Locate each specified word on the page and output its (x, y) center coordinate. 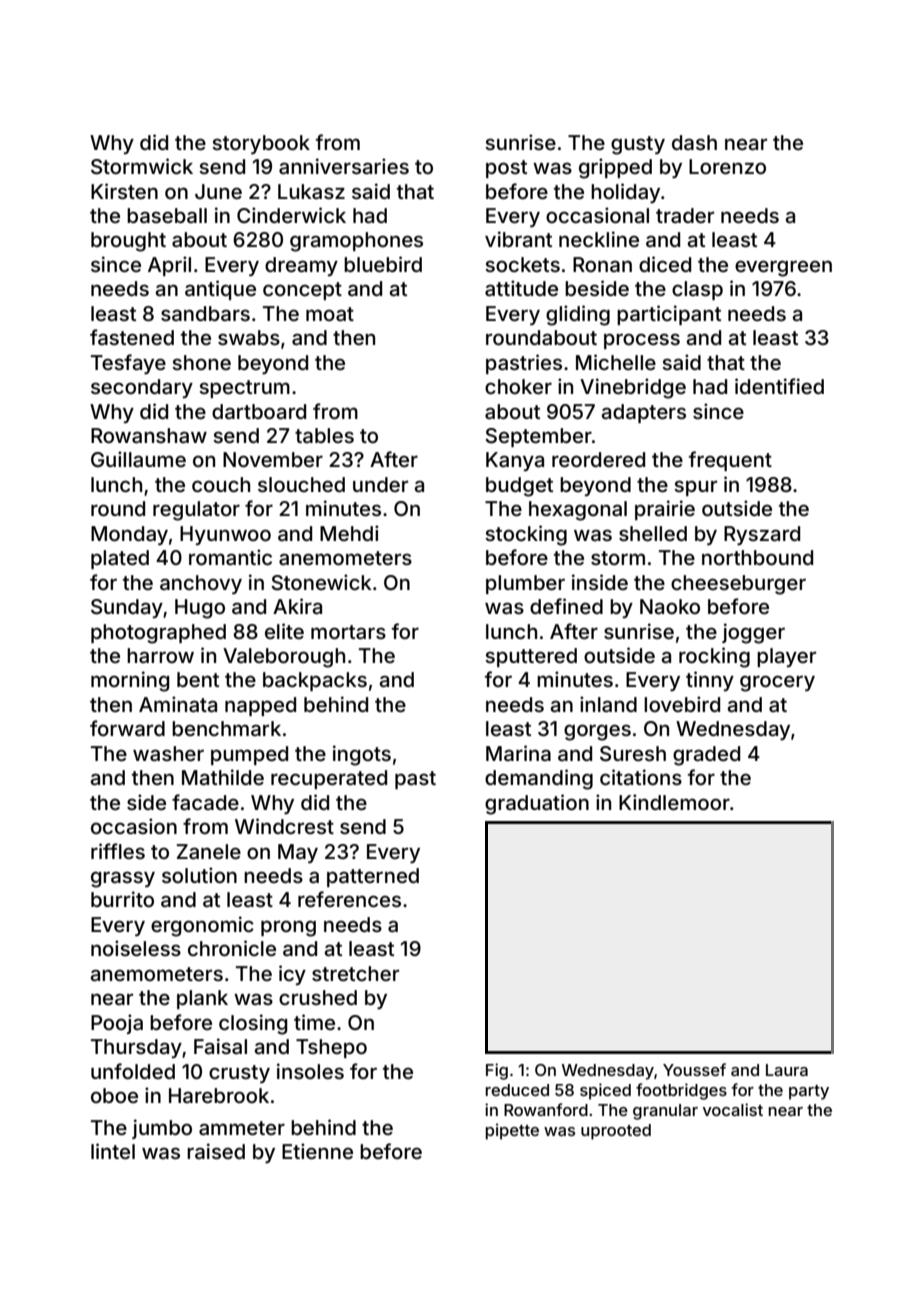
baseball (167, 215)
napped (260, 706)
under (380, 484)
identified (779, 386)
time (314, 1022)
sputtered (531, 657)
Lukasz (311, 191)
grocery (777, 683)
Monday (129, 535)
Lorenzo (727, 166)
